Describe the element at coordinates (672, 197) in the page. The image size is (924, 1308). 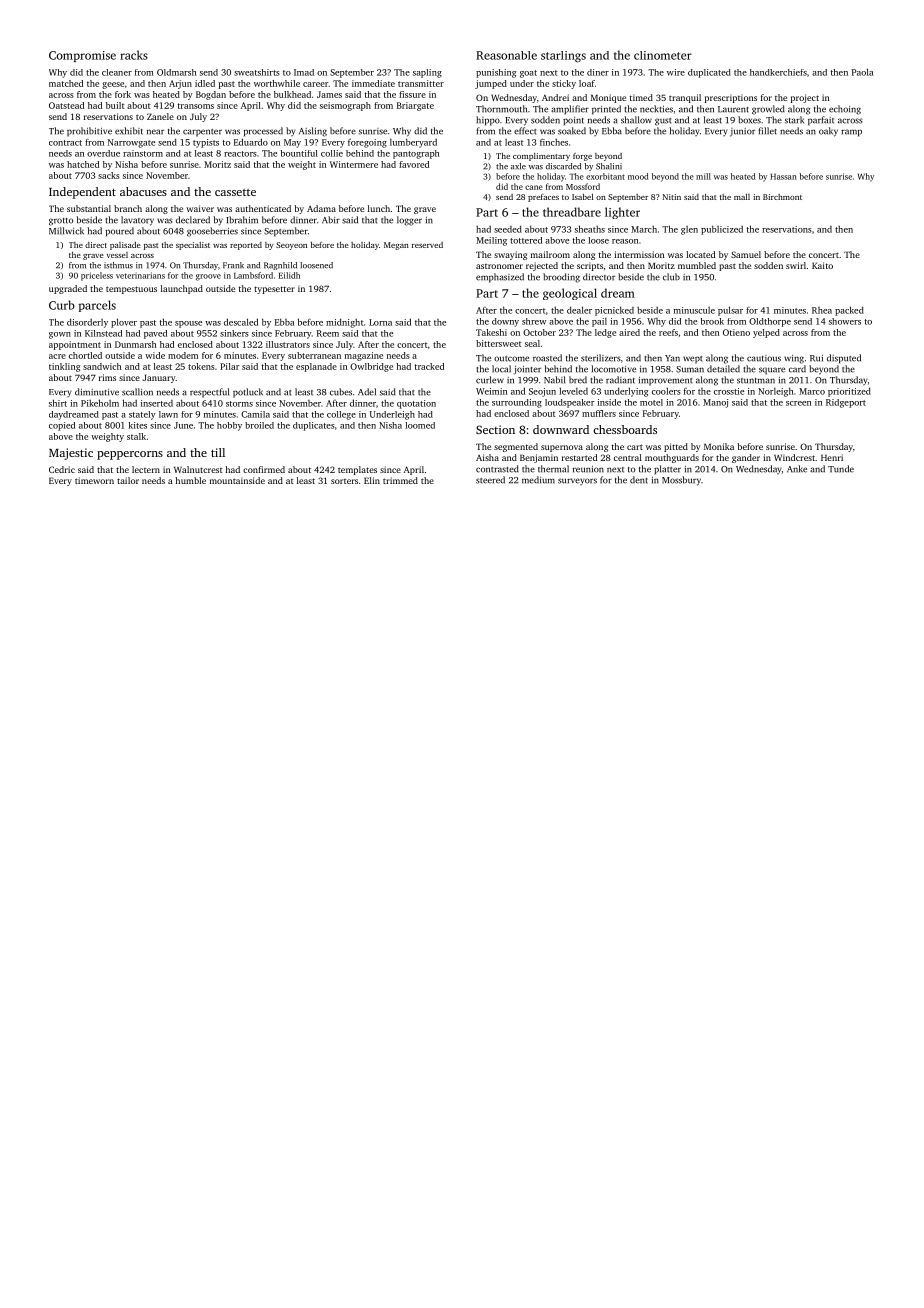
I see `Nitin` at that location.
